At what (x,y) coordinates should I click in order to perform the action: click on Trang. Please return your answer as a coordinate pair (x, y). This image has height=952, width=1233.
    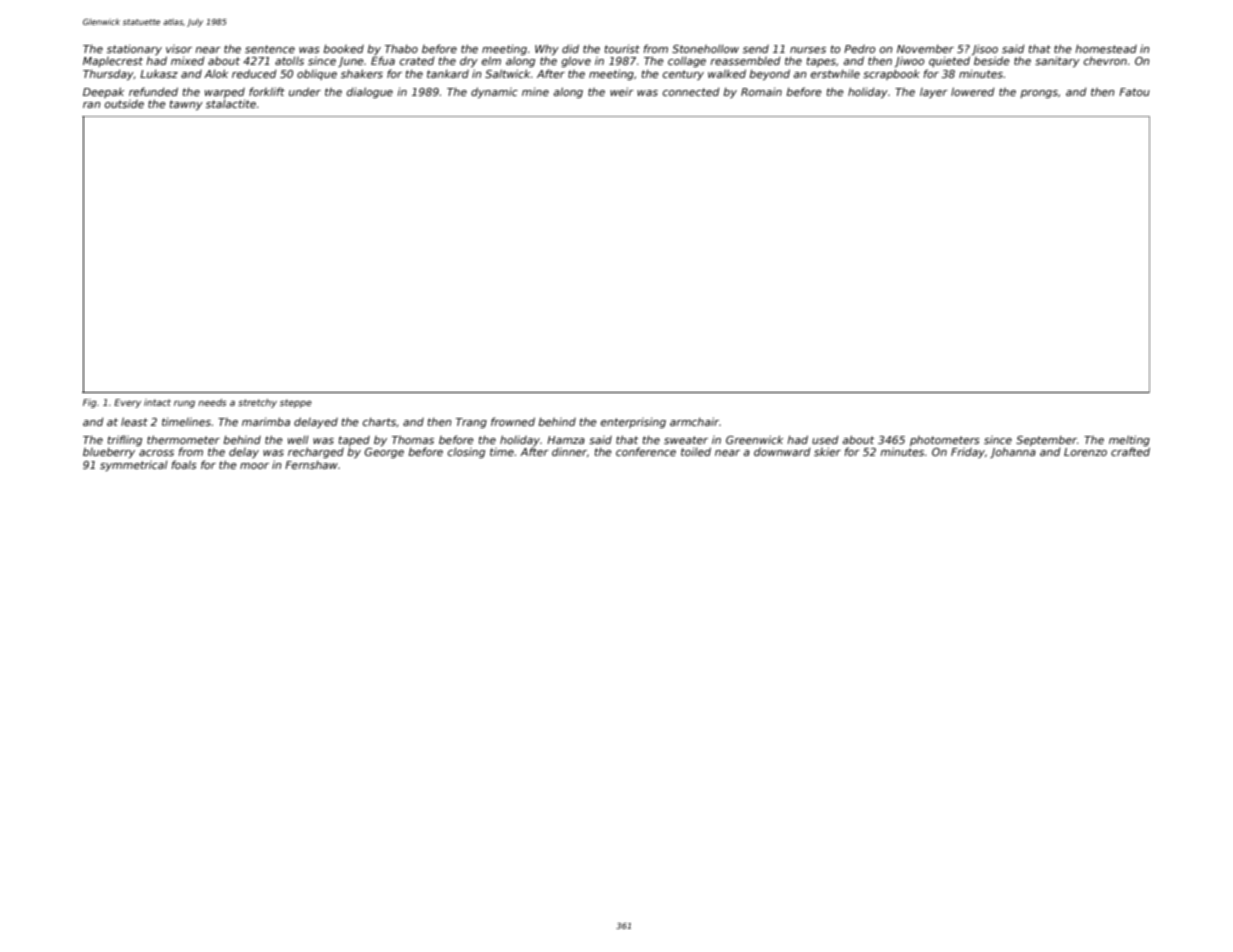
    Looking at the image, I should click on (471, 423).
